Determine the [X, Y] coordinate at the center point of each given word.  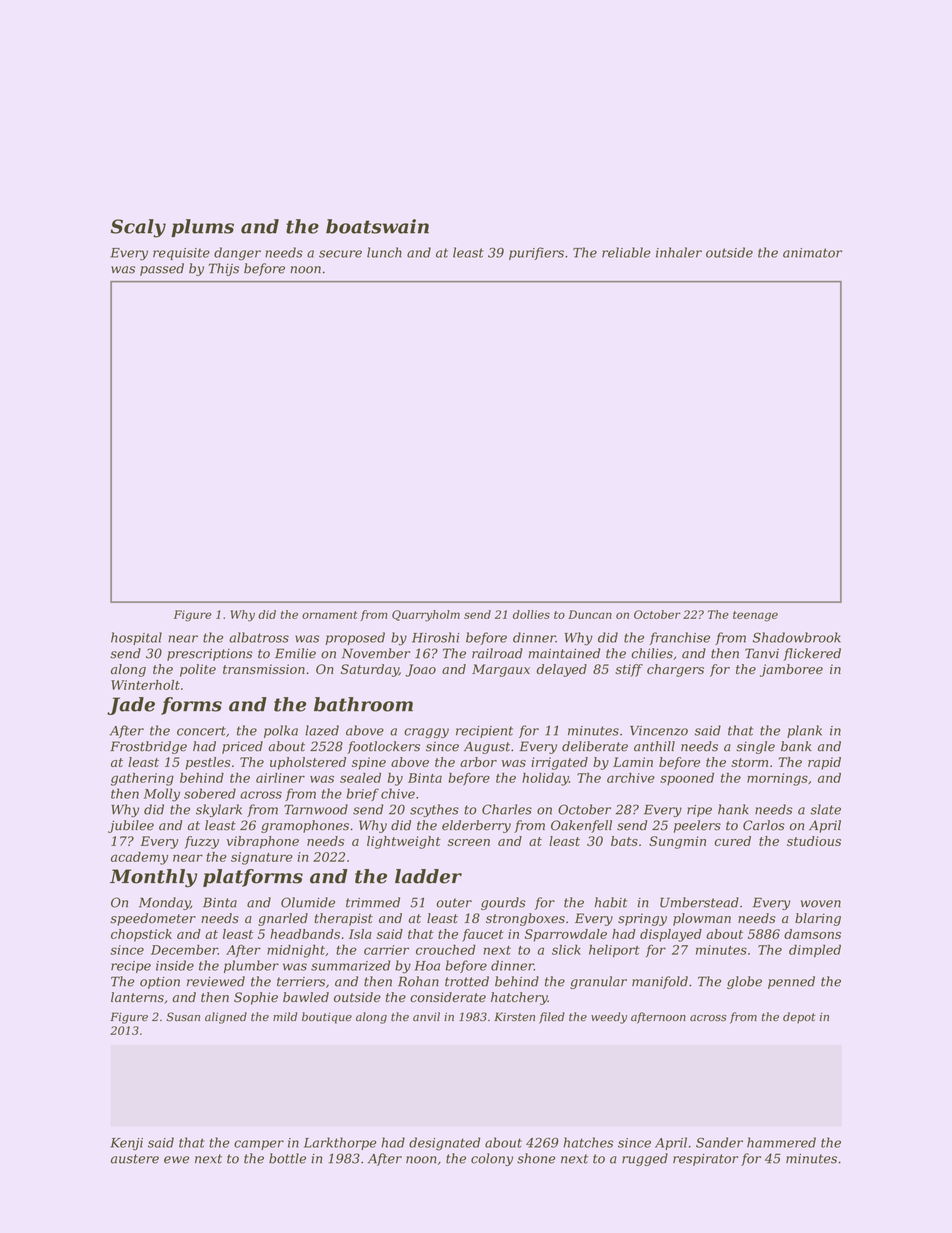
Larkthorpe [340, 1143]
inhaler [679, 252]
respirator [706, 1160]
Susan [183, 1017]
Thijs [223, 269]
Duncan [590, 614]
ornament [329, 615]
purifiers [536, 253]
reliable [626, 252]
